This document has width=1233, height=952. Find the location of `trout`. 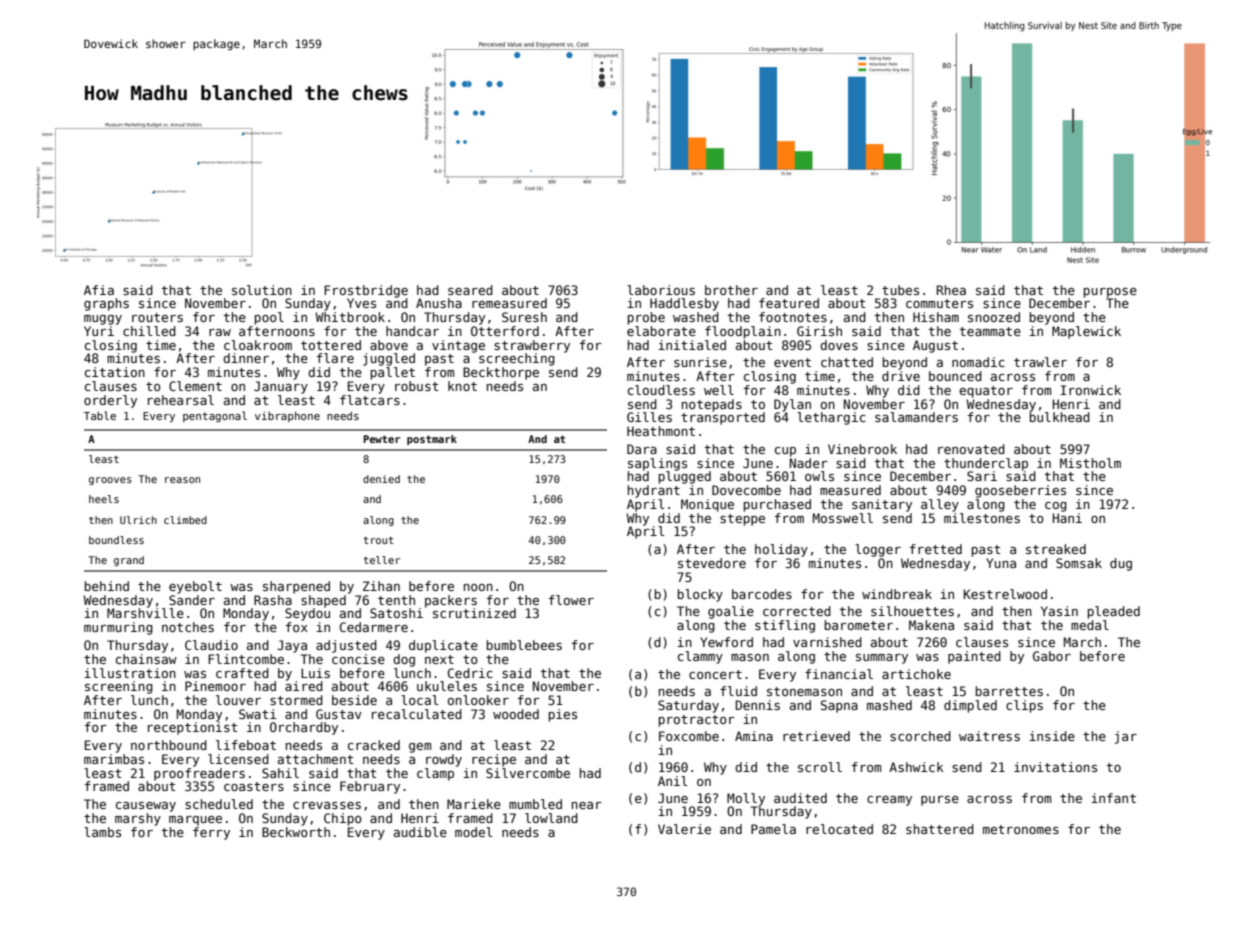

trout is located at coordinates (378, 540).
